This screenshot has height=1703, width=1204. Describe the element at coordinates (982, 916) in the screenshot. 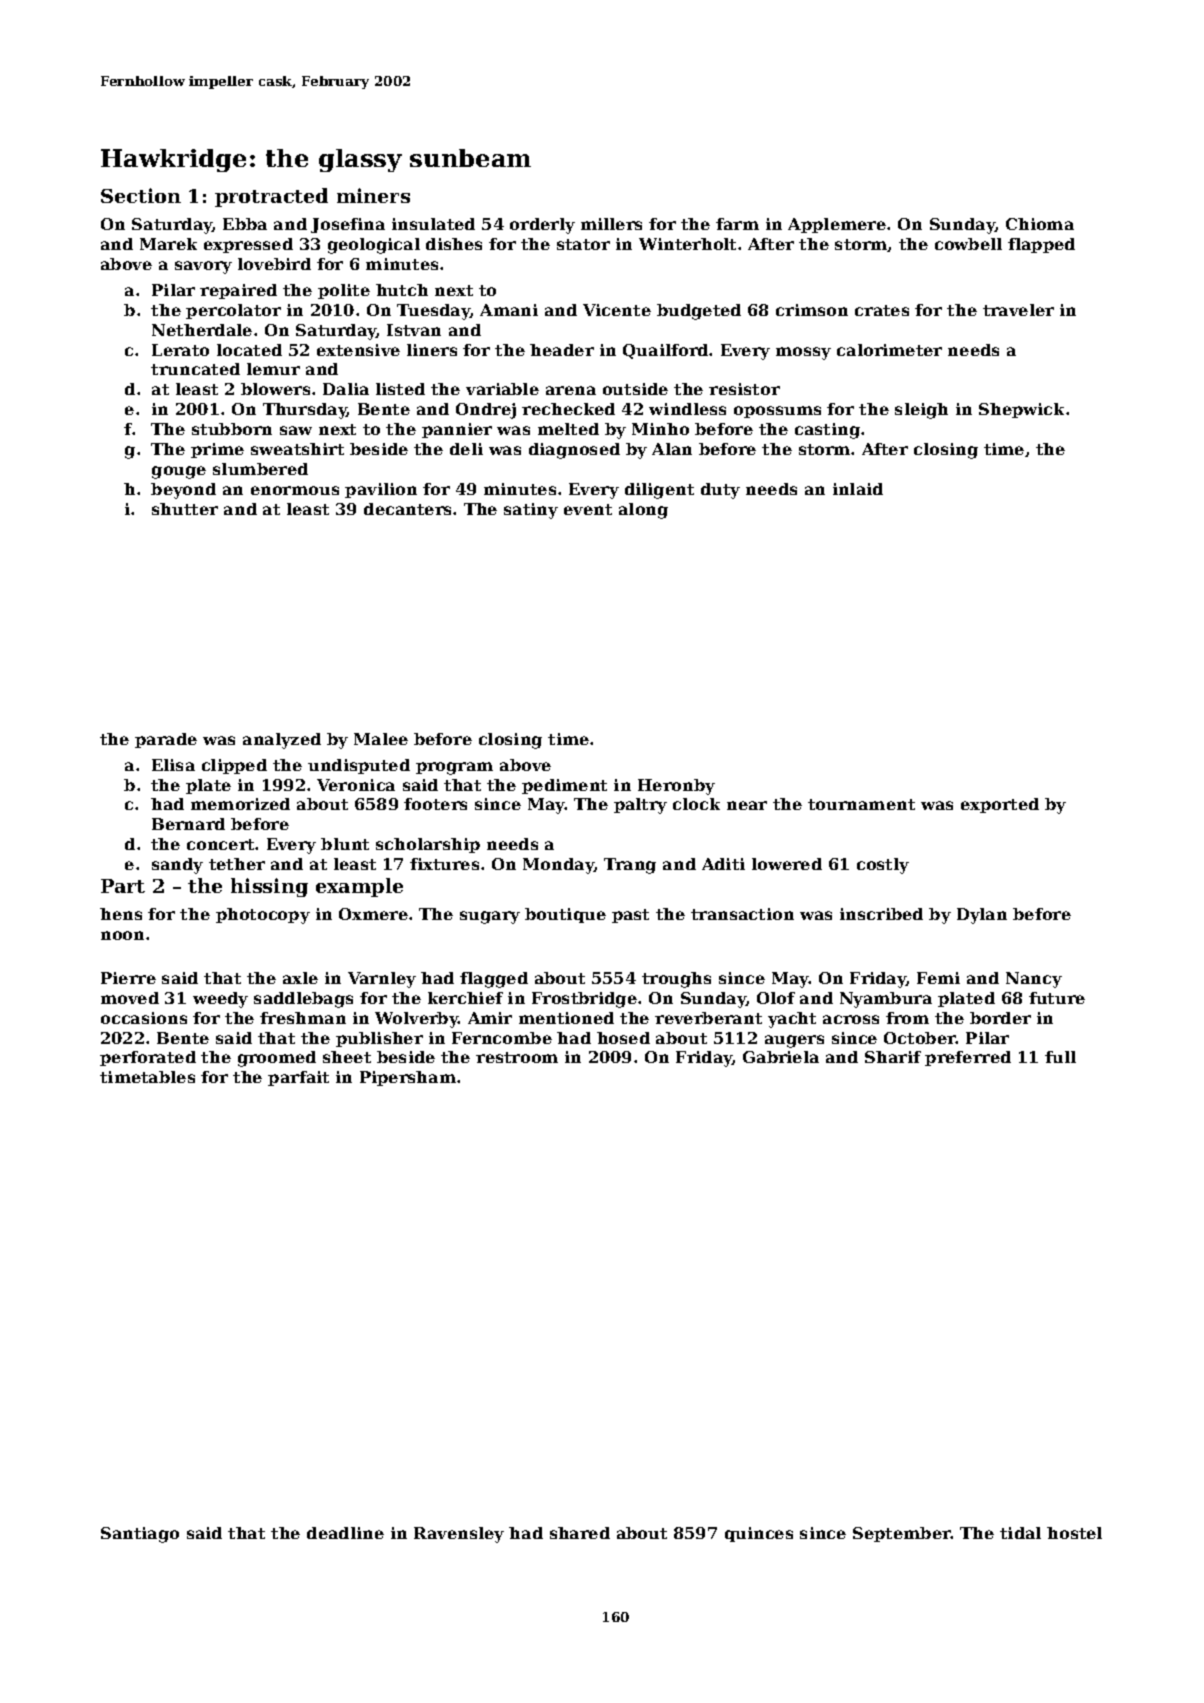

I see `Dylan` at that location.
